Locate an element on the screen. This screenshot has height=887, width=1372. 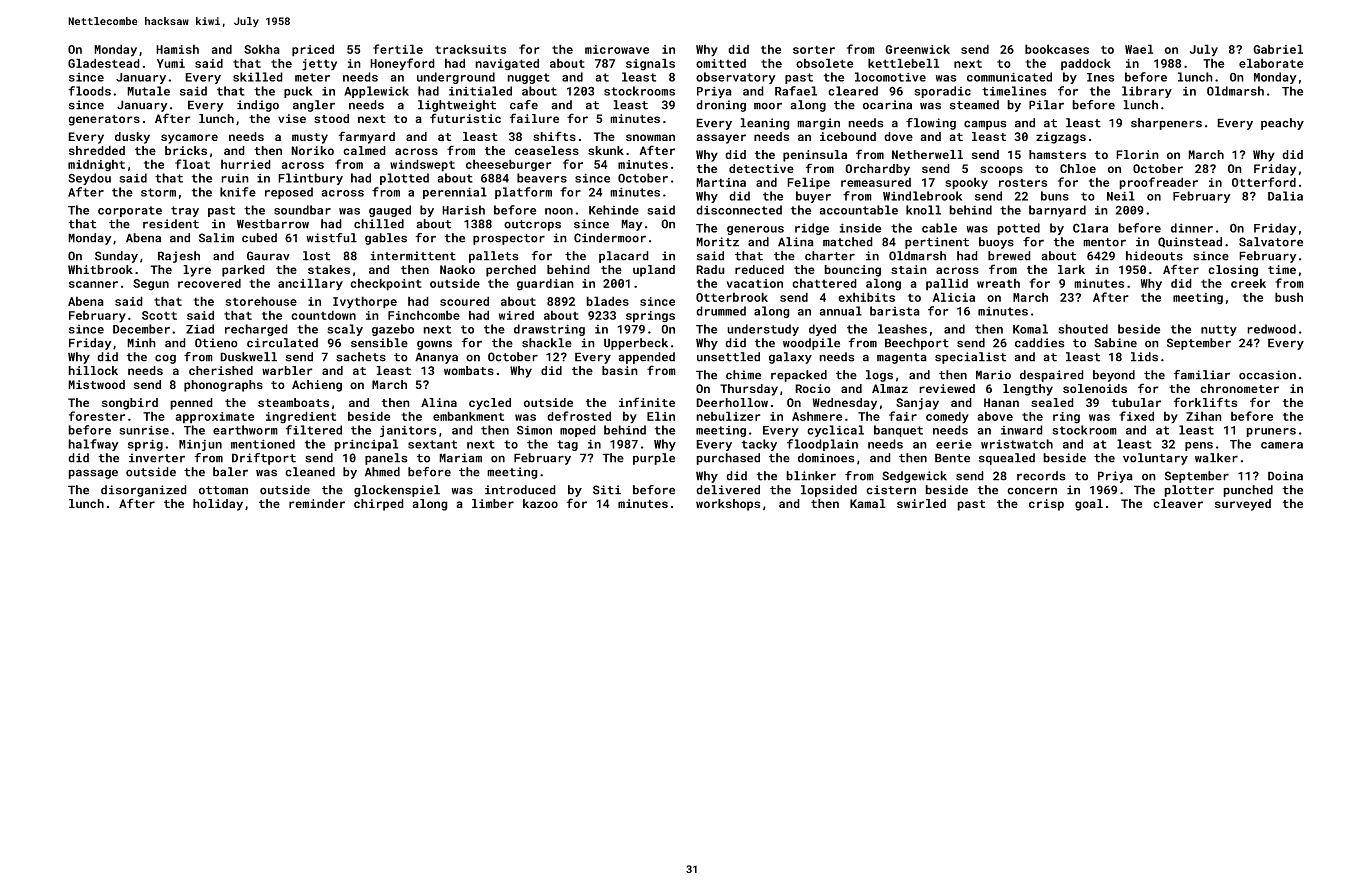
placard is located at coordinates (624, 257).
